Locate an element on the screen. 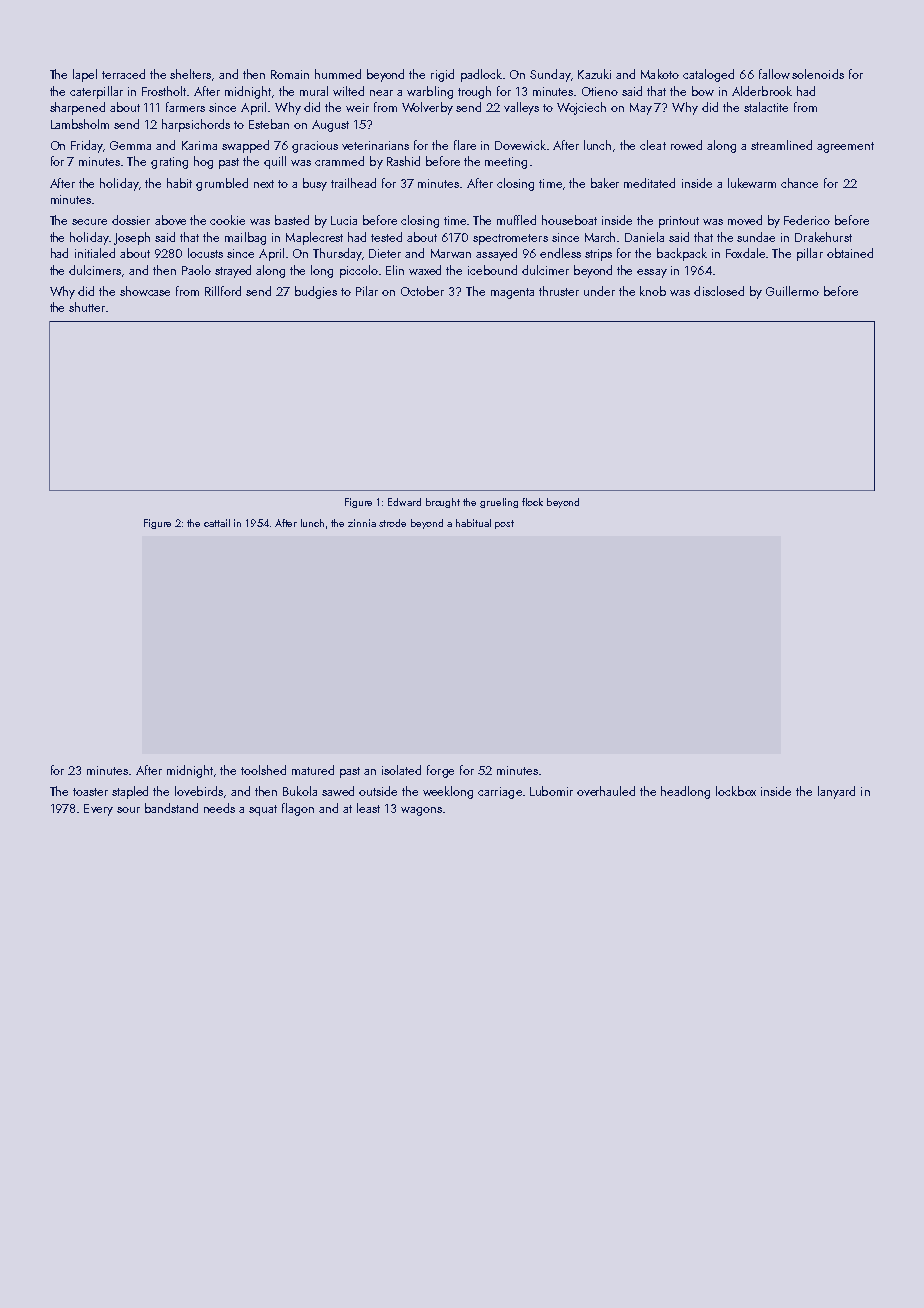  zinnia is located at coordinates (362, 523).
